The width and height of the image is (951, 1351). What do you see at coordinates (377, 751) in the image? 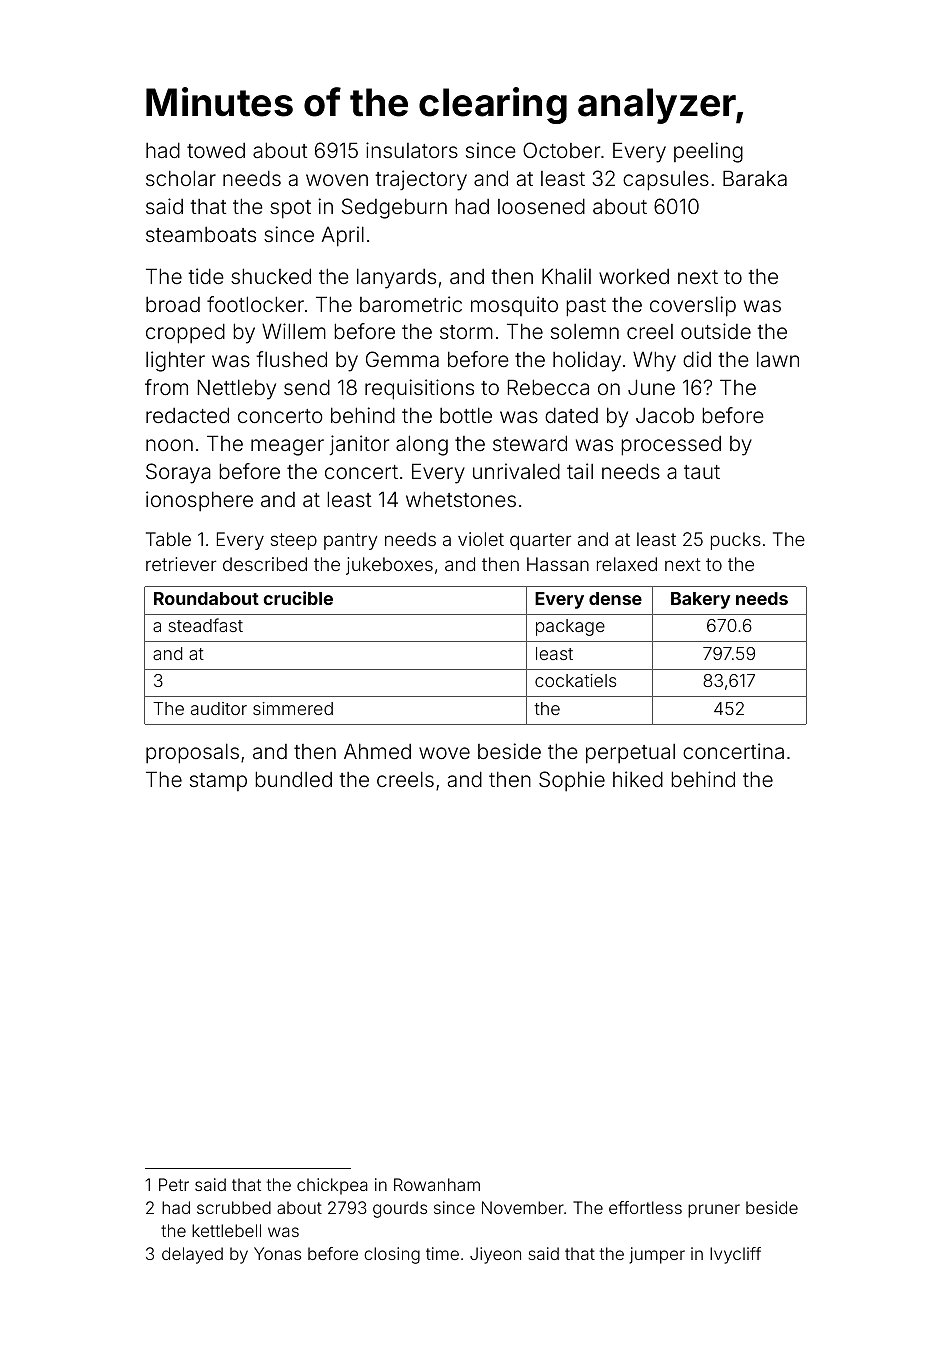
I see `Ahmed` at bounding box center [377, 751].
